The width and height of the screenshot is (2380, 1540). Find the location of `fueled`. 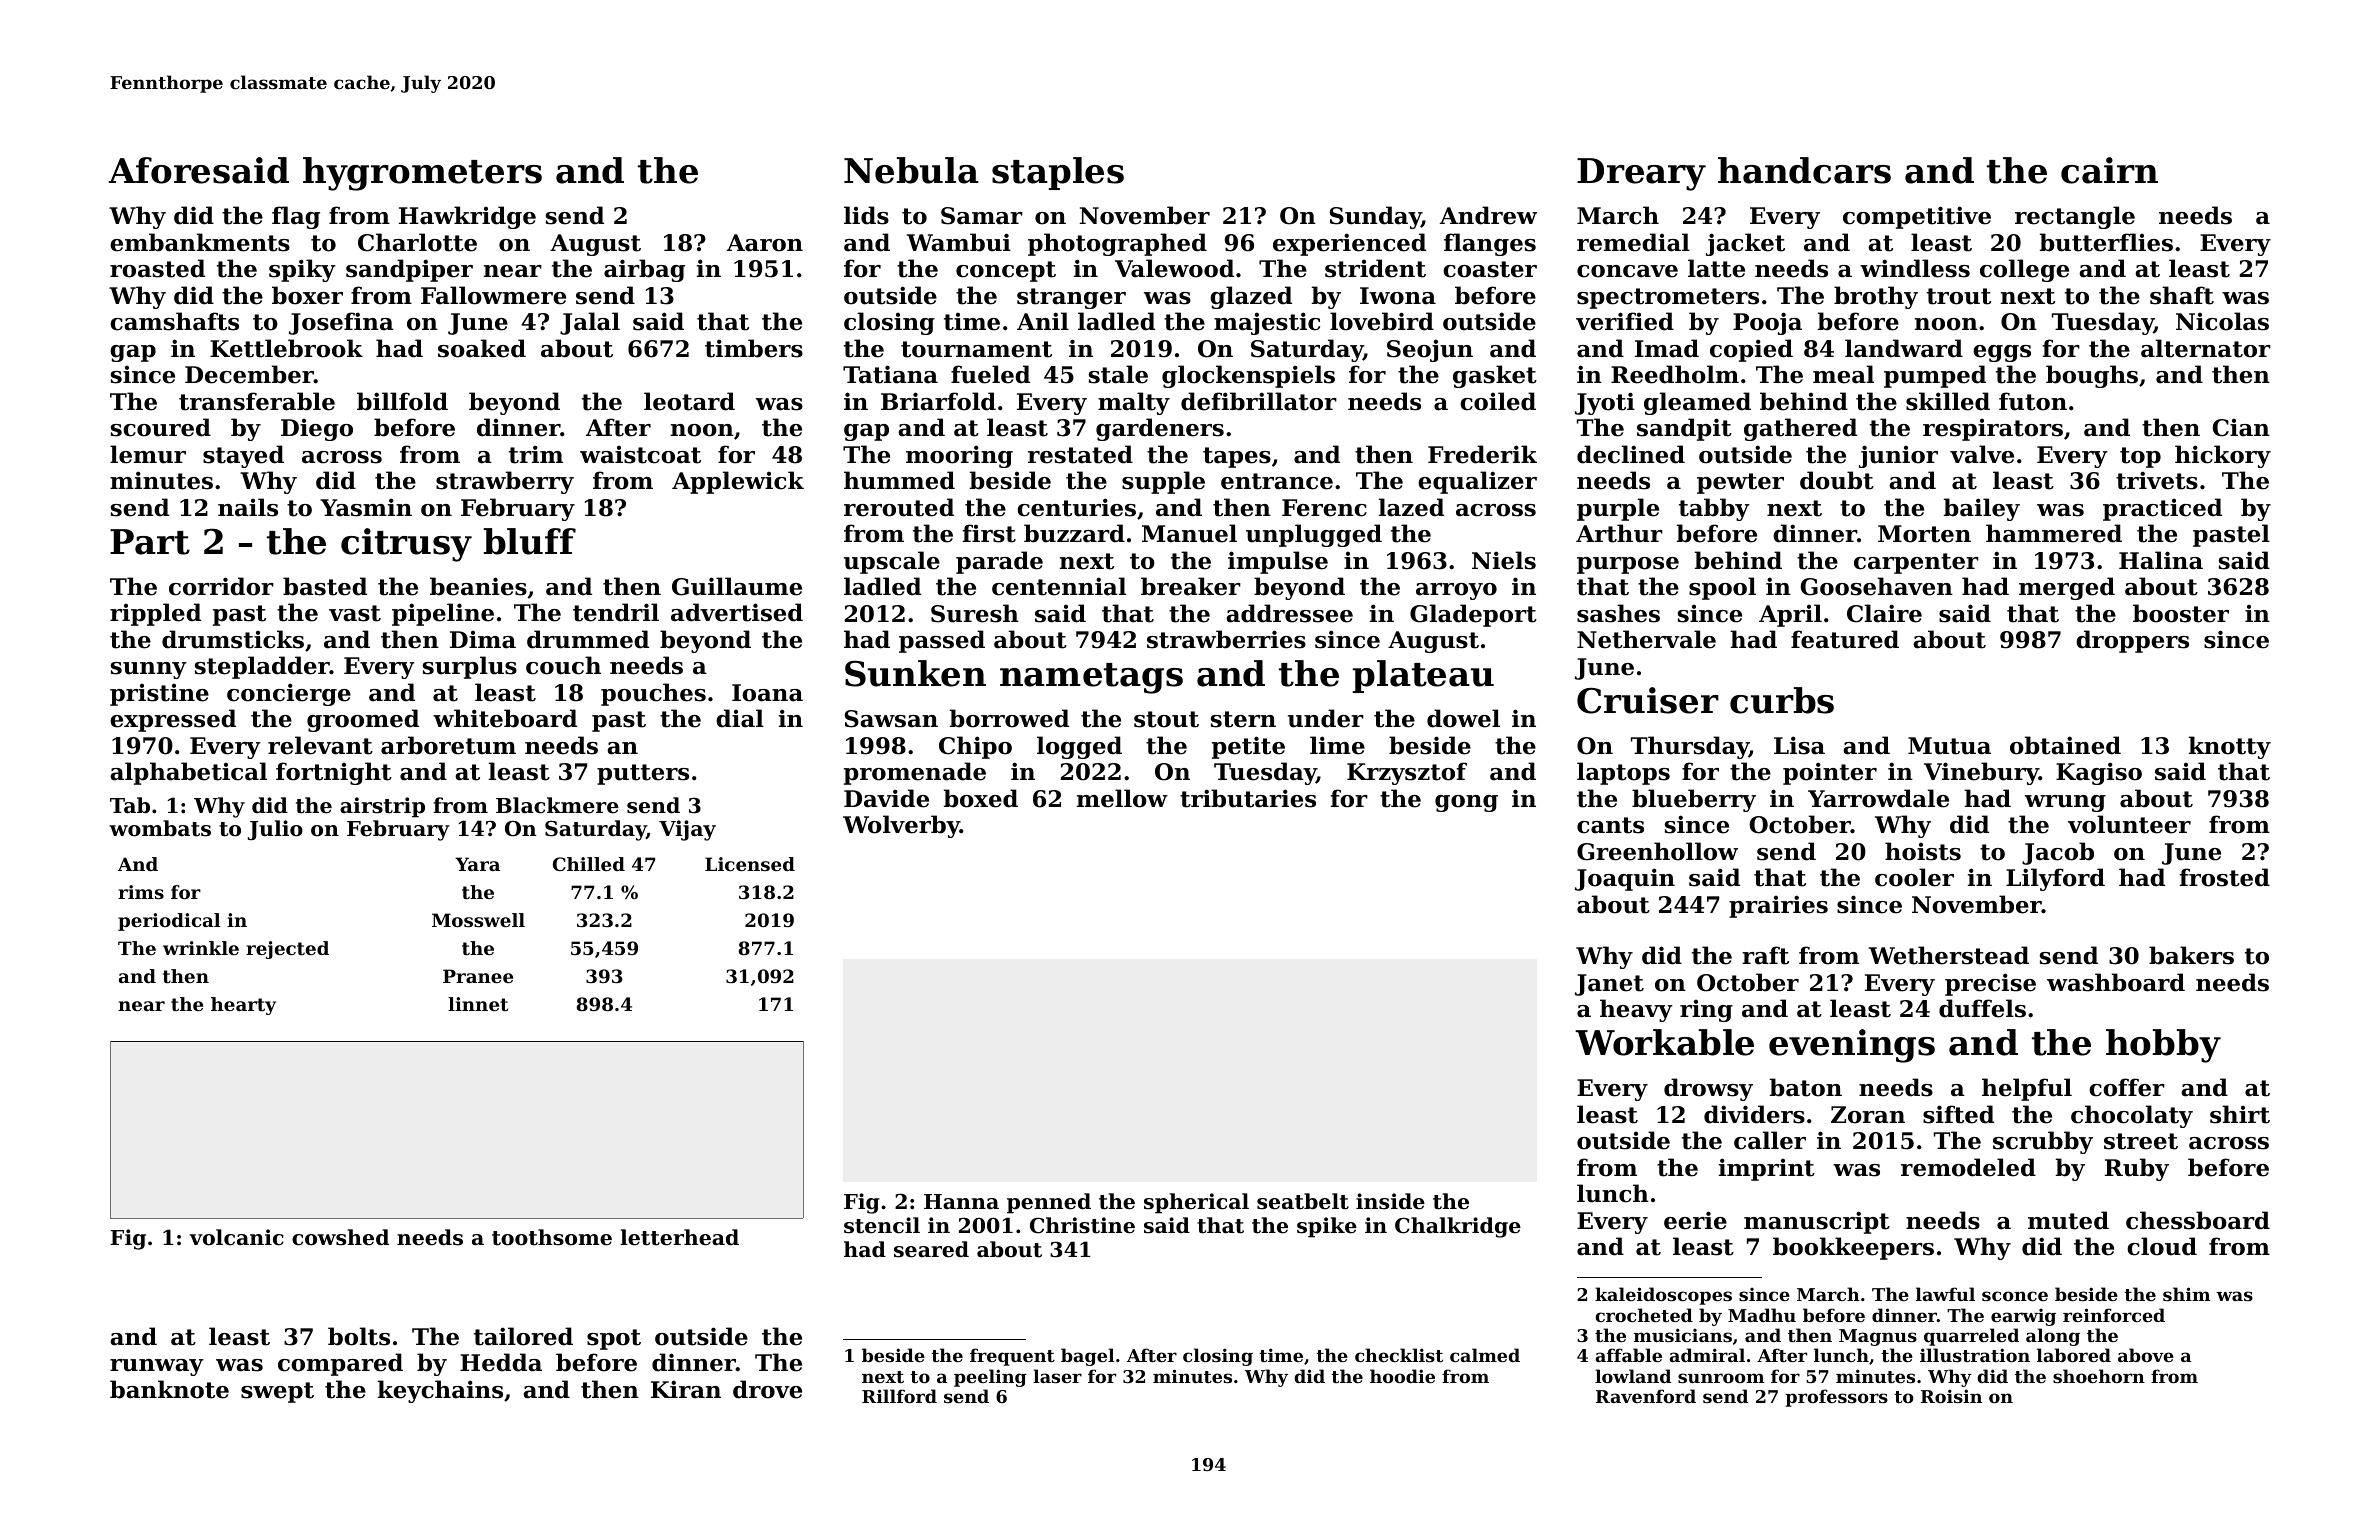

fueled is located at coordinates (990, 374).
